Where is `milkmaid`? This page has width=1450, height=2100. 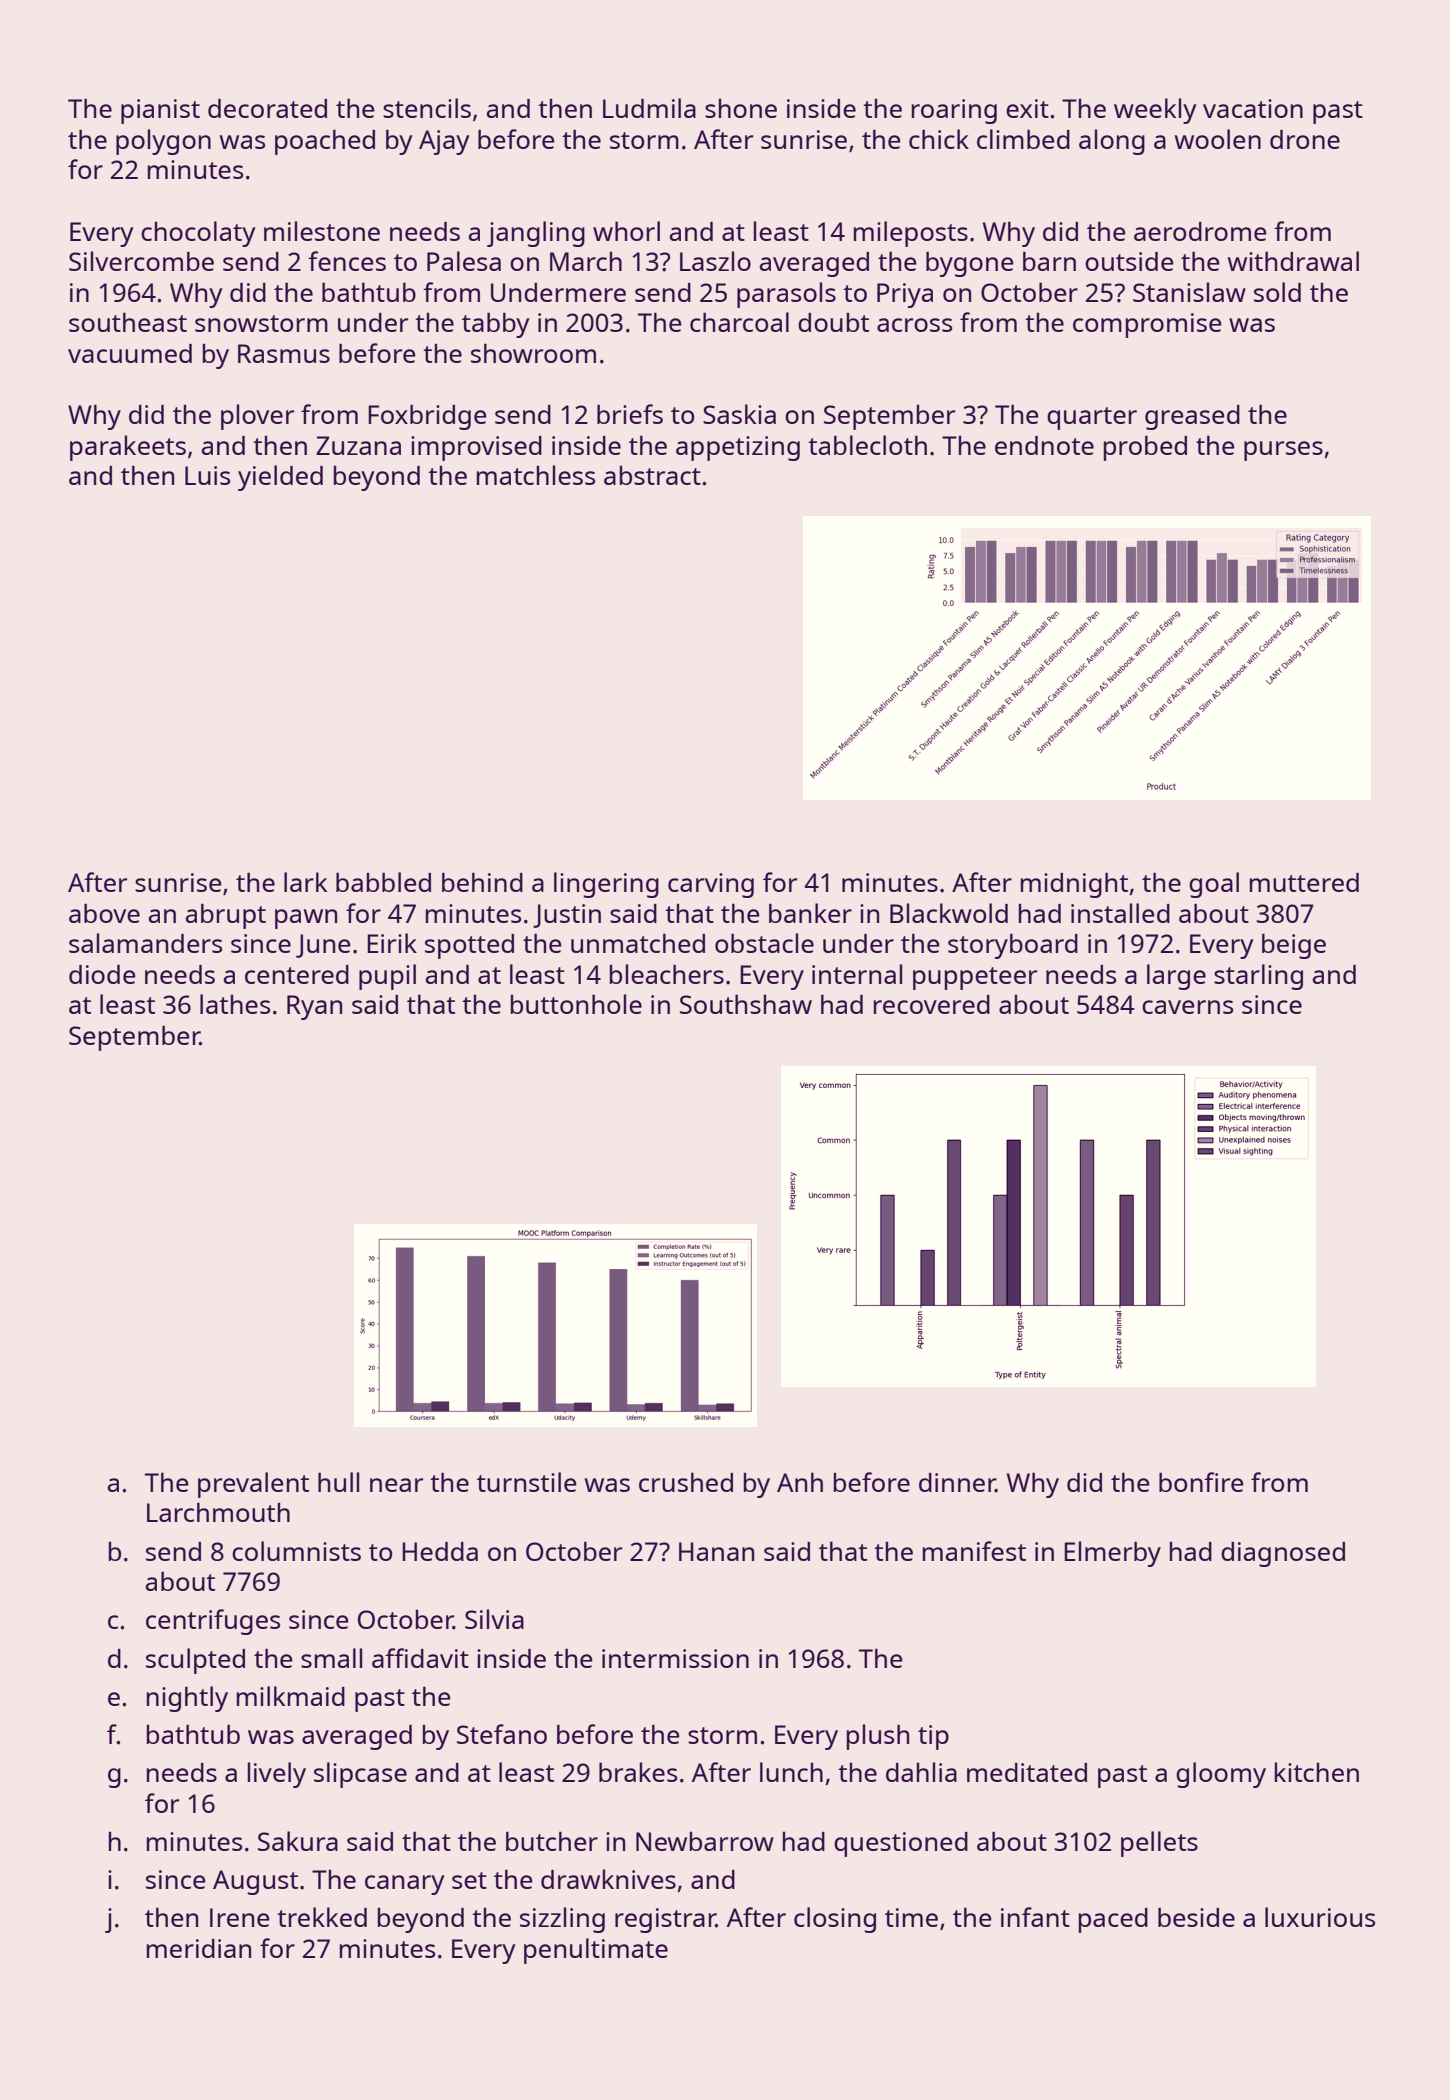 milkmaid is located at coordinates (291, 1696).
